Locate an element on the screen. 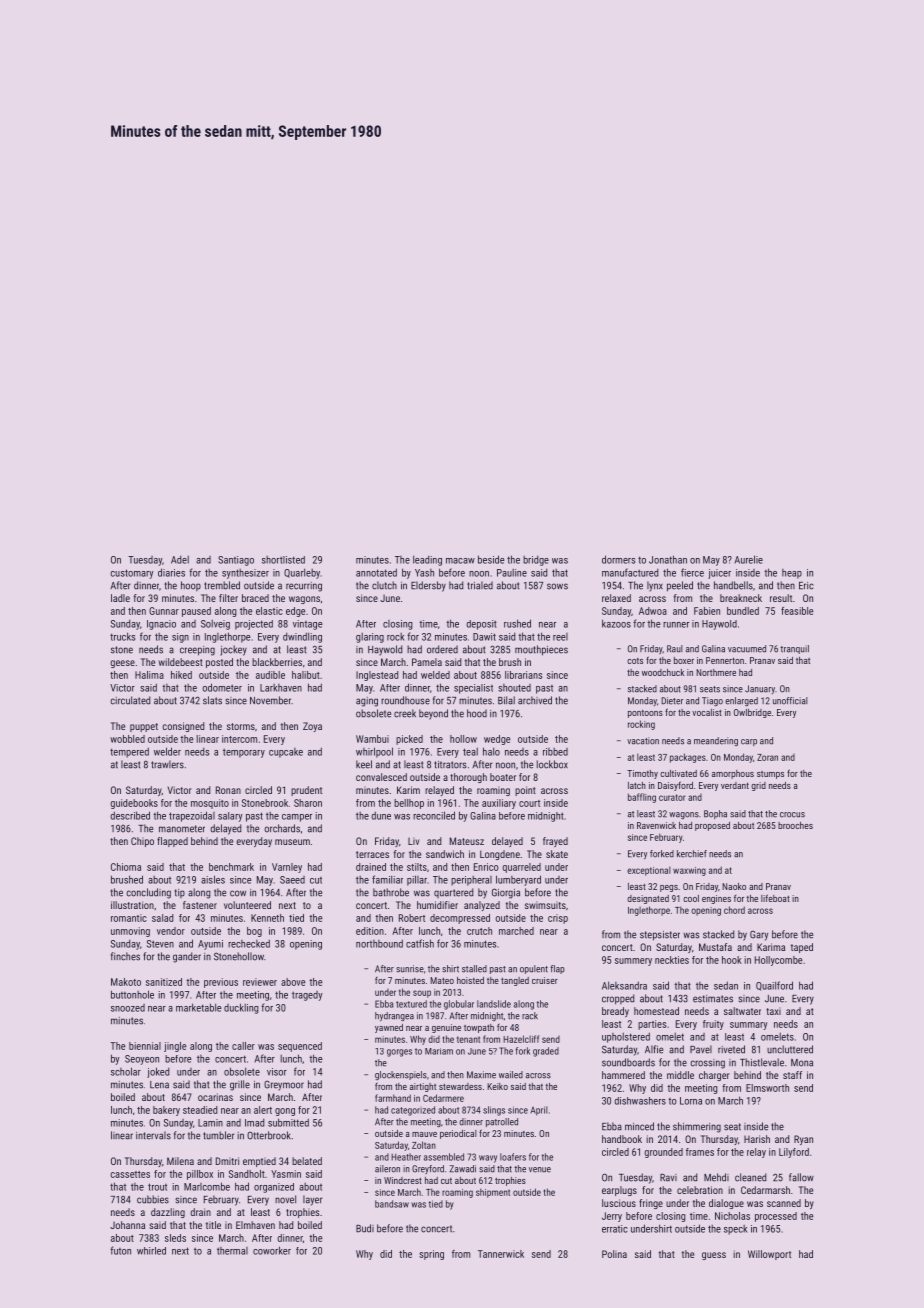 Image resolution: width=924 pixels, height=1308 pixels. wailed is located at coordinates (511, 1075).
